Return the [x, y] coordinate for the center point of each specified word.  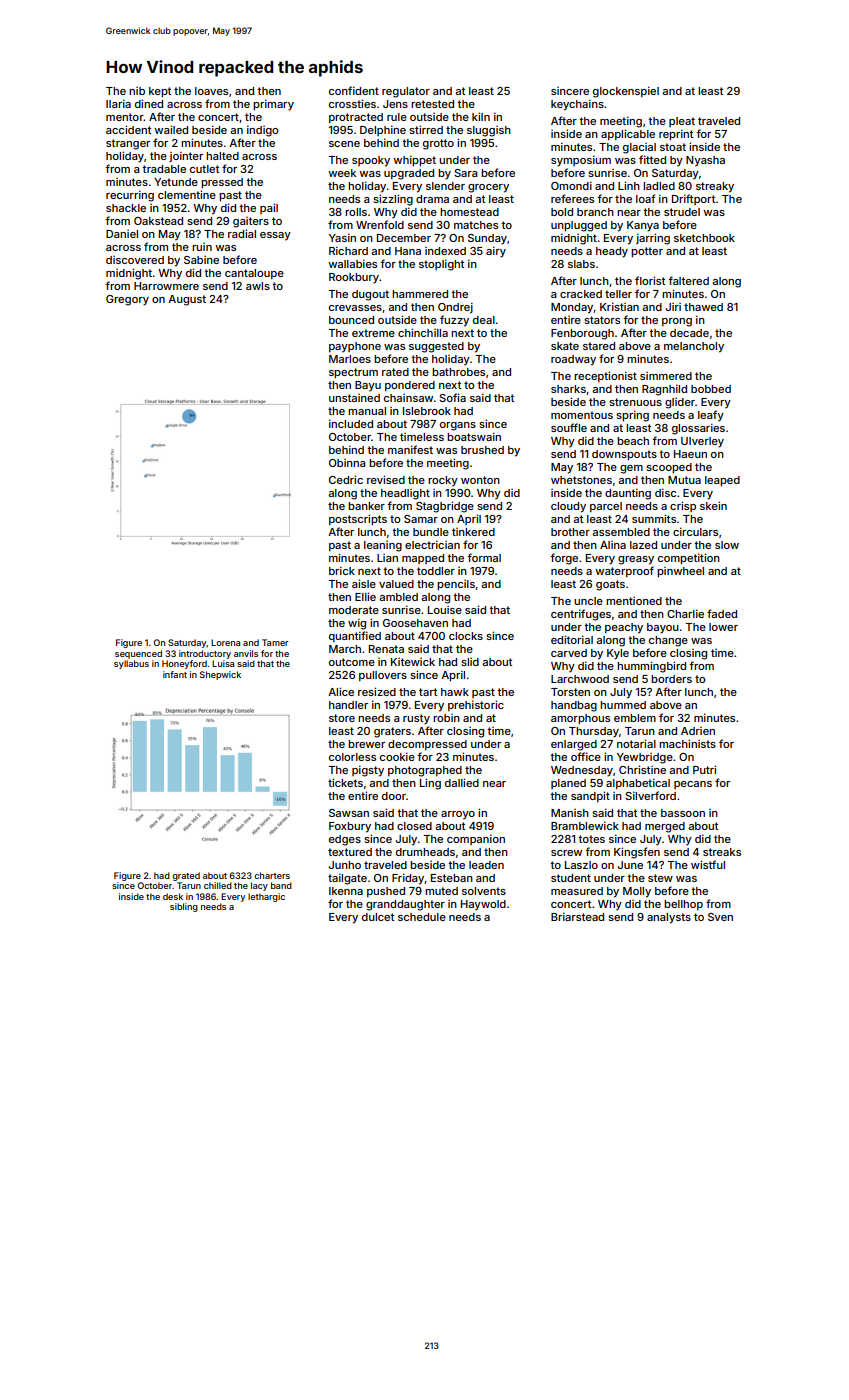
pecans [693, 785]
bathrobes [458, 372]
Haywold [483, 905]
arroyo [458, 815]
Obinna [347, 463]
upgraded [409, 174]
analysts [669, 918]
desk [173, 896]
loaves [211, 91]
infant [175, 674]
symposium [581, 161]
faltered [688, 280]
